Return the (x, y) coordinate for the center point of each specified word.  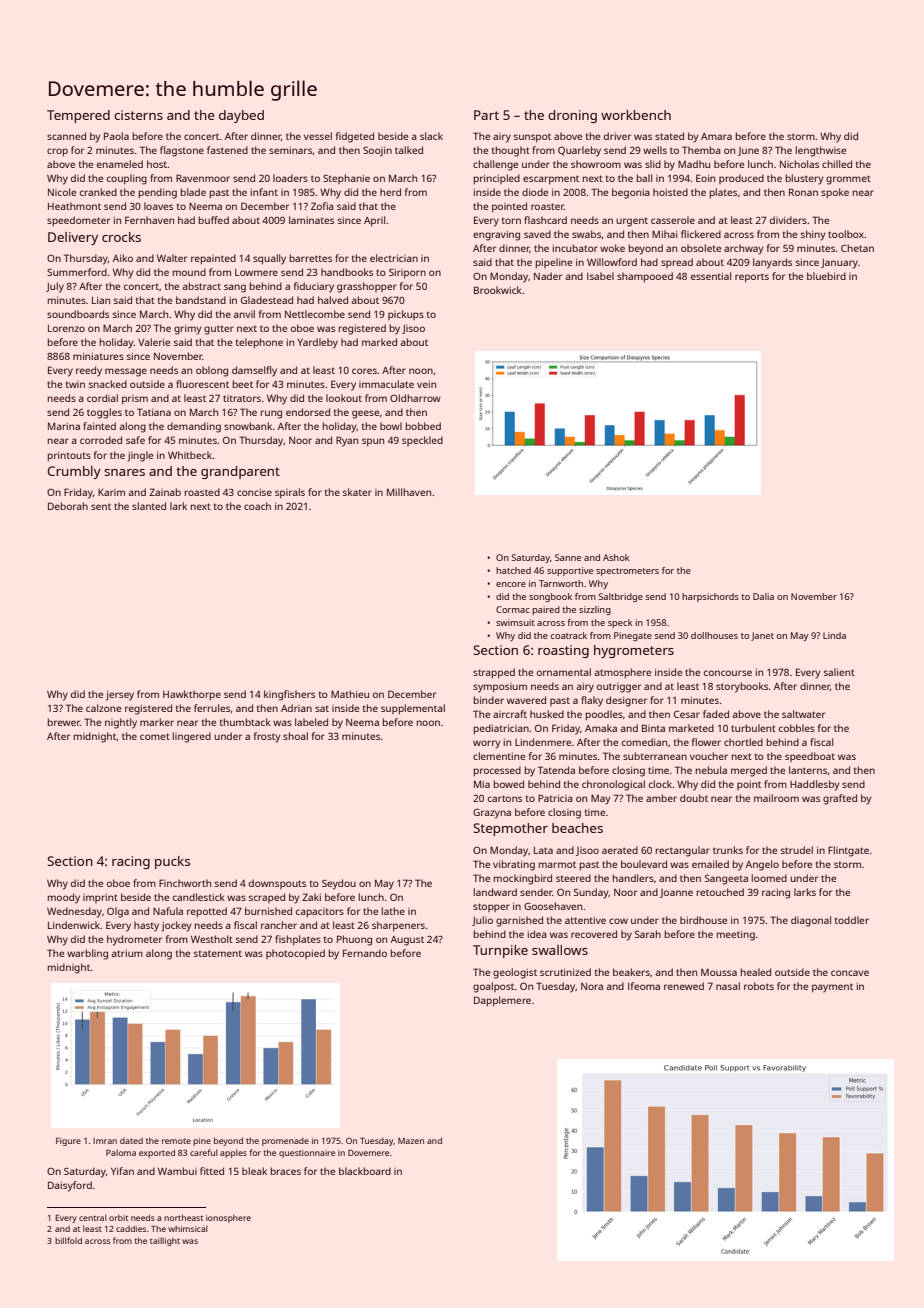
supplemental (413, 709)
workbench (636, 115)
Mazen (411, 1141)
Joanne (676, 893)
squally (269, 259)
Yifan (122, 1171)
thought (511, 151)
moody (64, 898)
